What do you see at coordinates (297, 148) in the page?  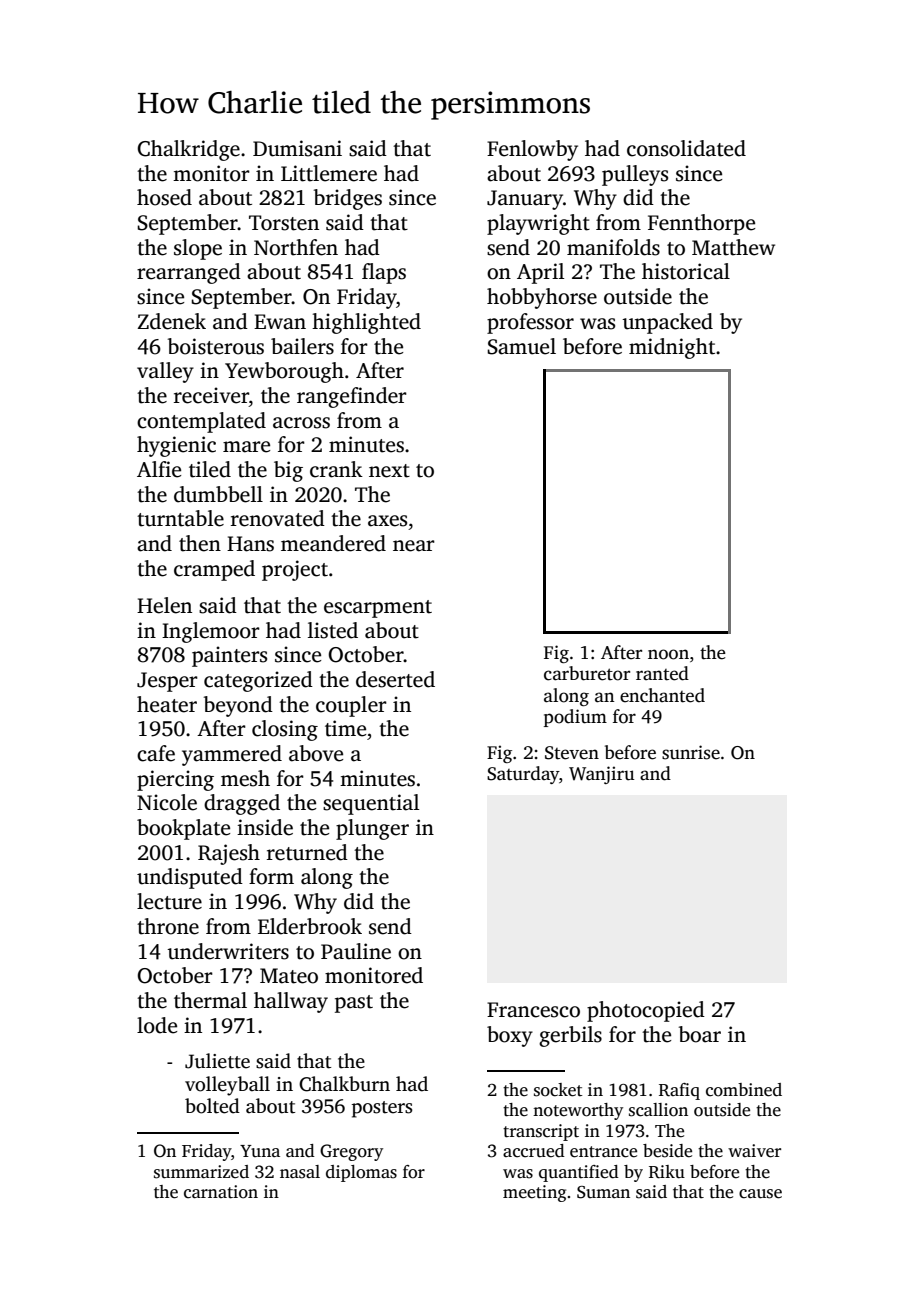 I see `Dumisani` at bounding box center [297, 148].
